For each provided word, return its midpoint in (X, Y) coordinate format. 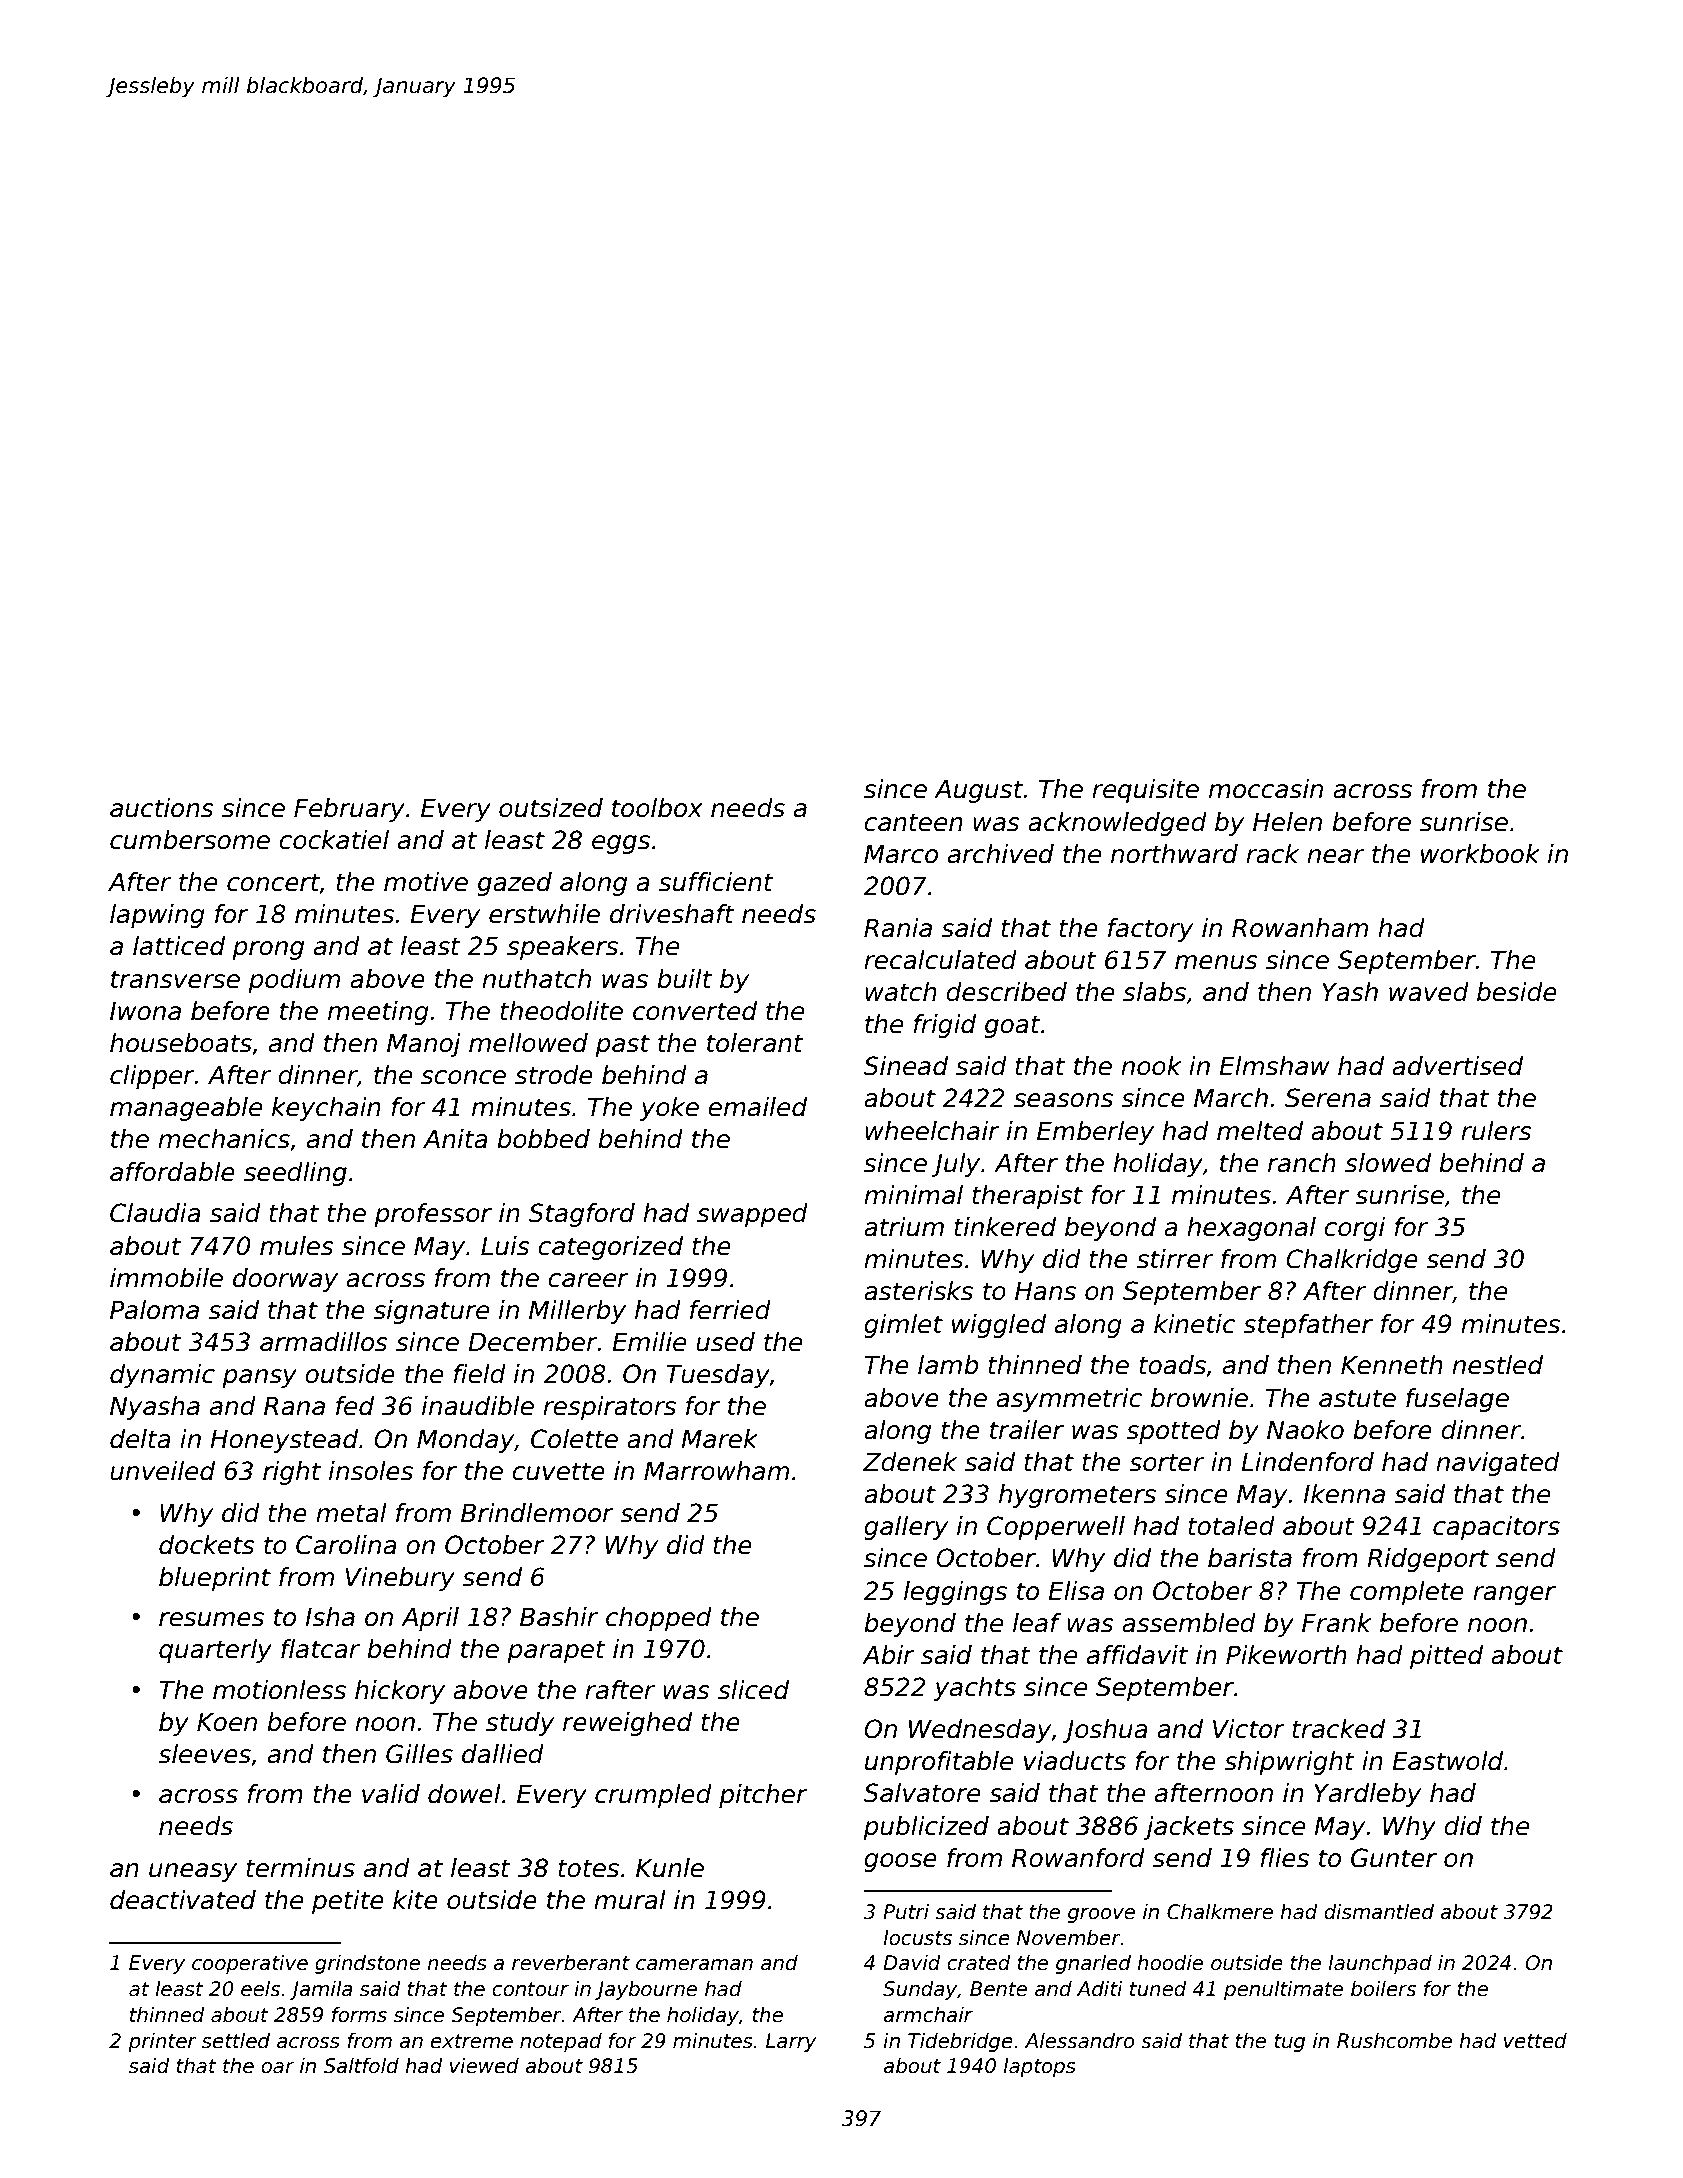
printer (162, 2042)
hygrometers (1077, 1496)
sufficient (716, 882)
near (1335, 856)
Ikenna (1344, 1494)
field (479, 1374)
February (349, 810)
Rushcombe (1394, 2041)
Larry (791, 2042)
